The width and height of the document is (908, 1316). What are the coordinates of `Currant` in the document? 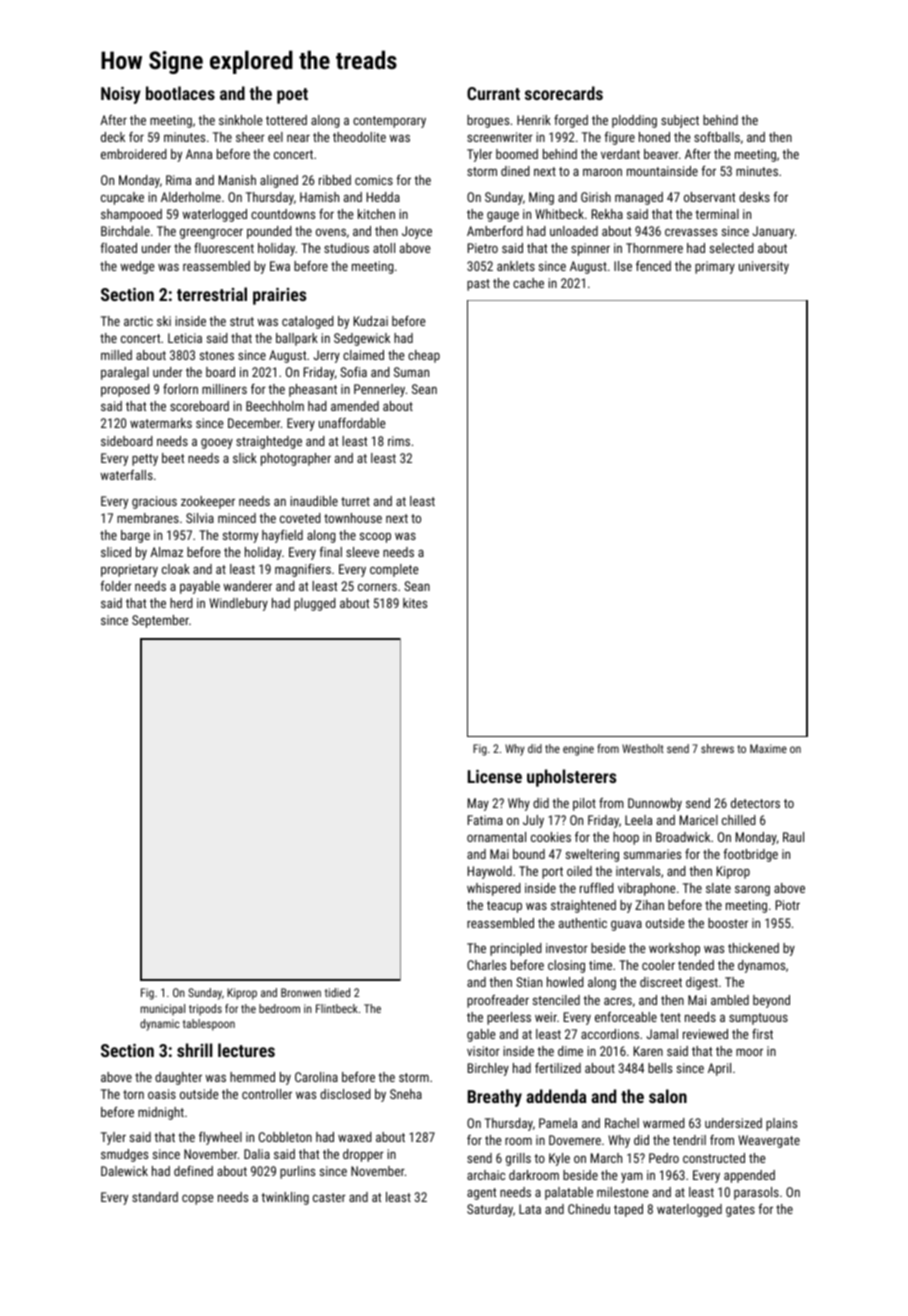 It's located at (493, 93).
